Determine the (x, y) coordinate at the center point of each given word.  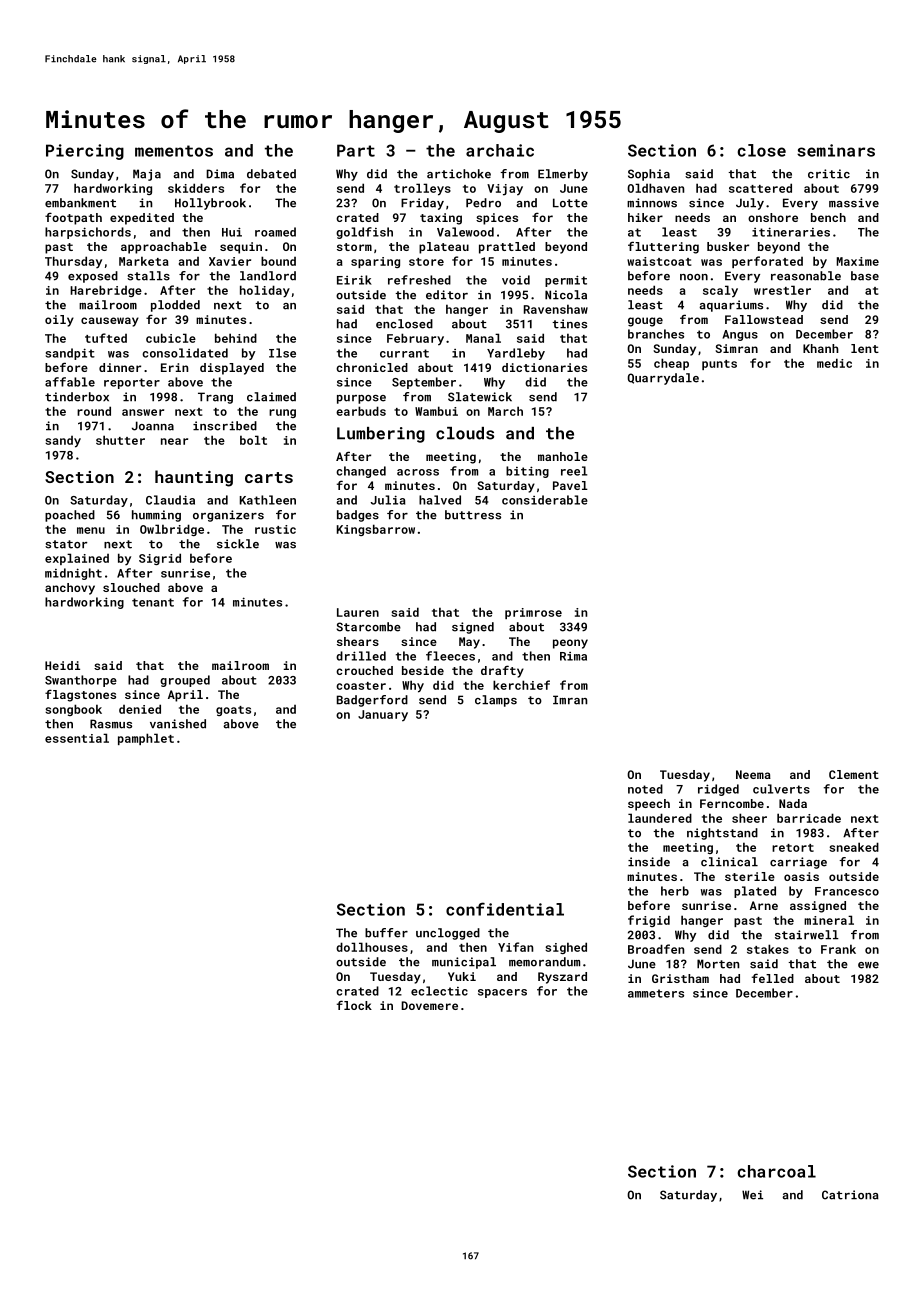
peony (570, 644)
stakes (768, 949)
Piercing (85, 152)
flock (354, 1005)
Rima (573, 656)
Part (356, 150)
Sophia (649, 175)
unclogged (448, 934)
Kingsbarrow (376, 530)
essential (77, 738)
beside (423, 670)
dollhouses (372, 947)
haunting (194, 478)
